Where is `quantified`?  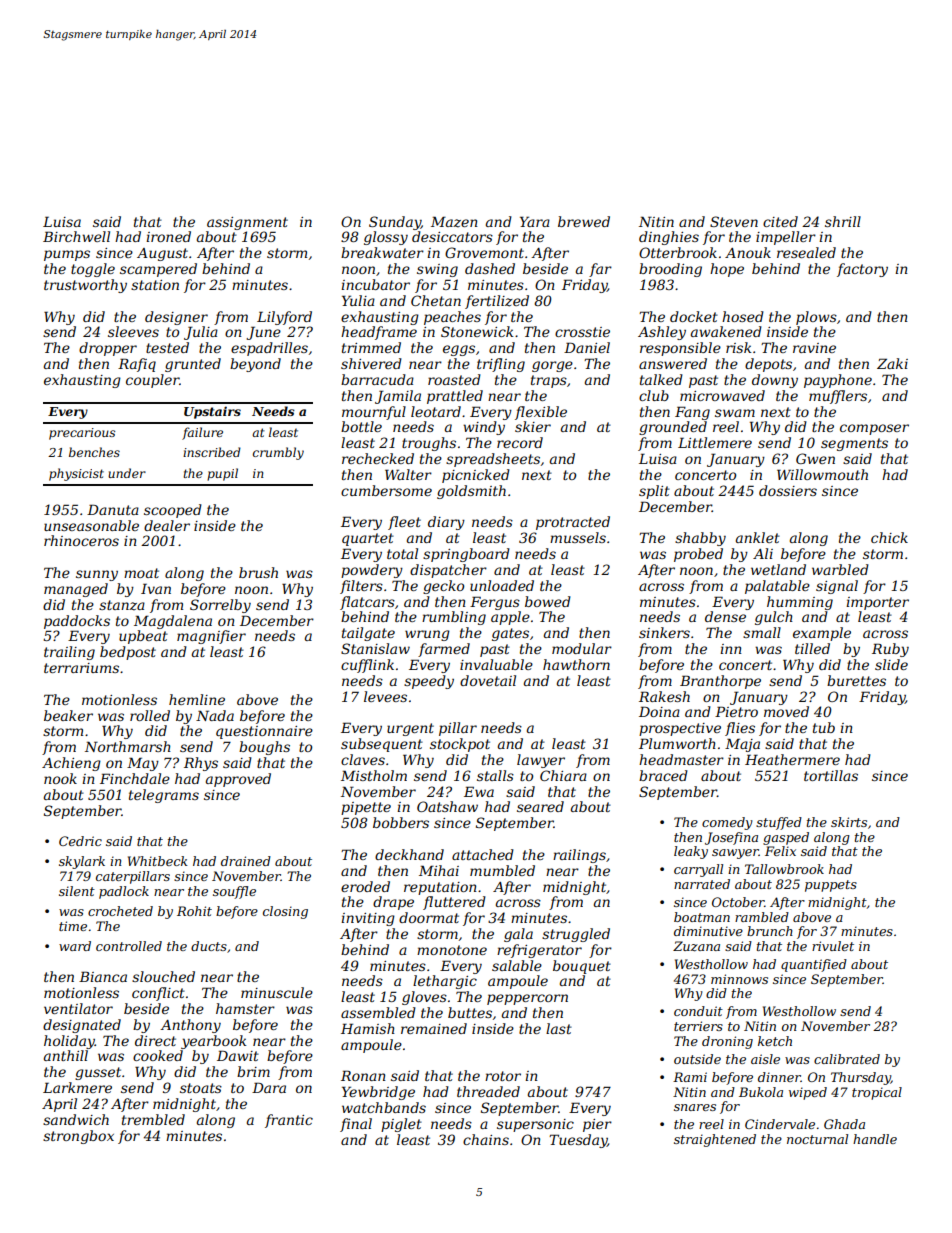
quantified is located at coordinates (814, 965).
